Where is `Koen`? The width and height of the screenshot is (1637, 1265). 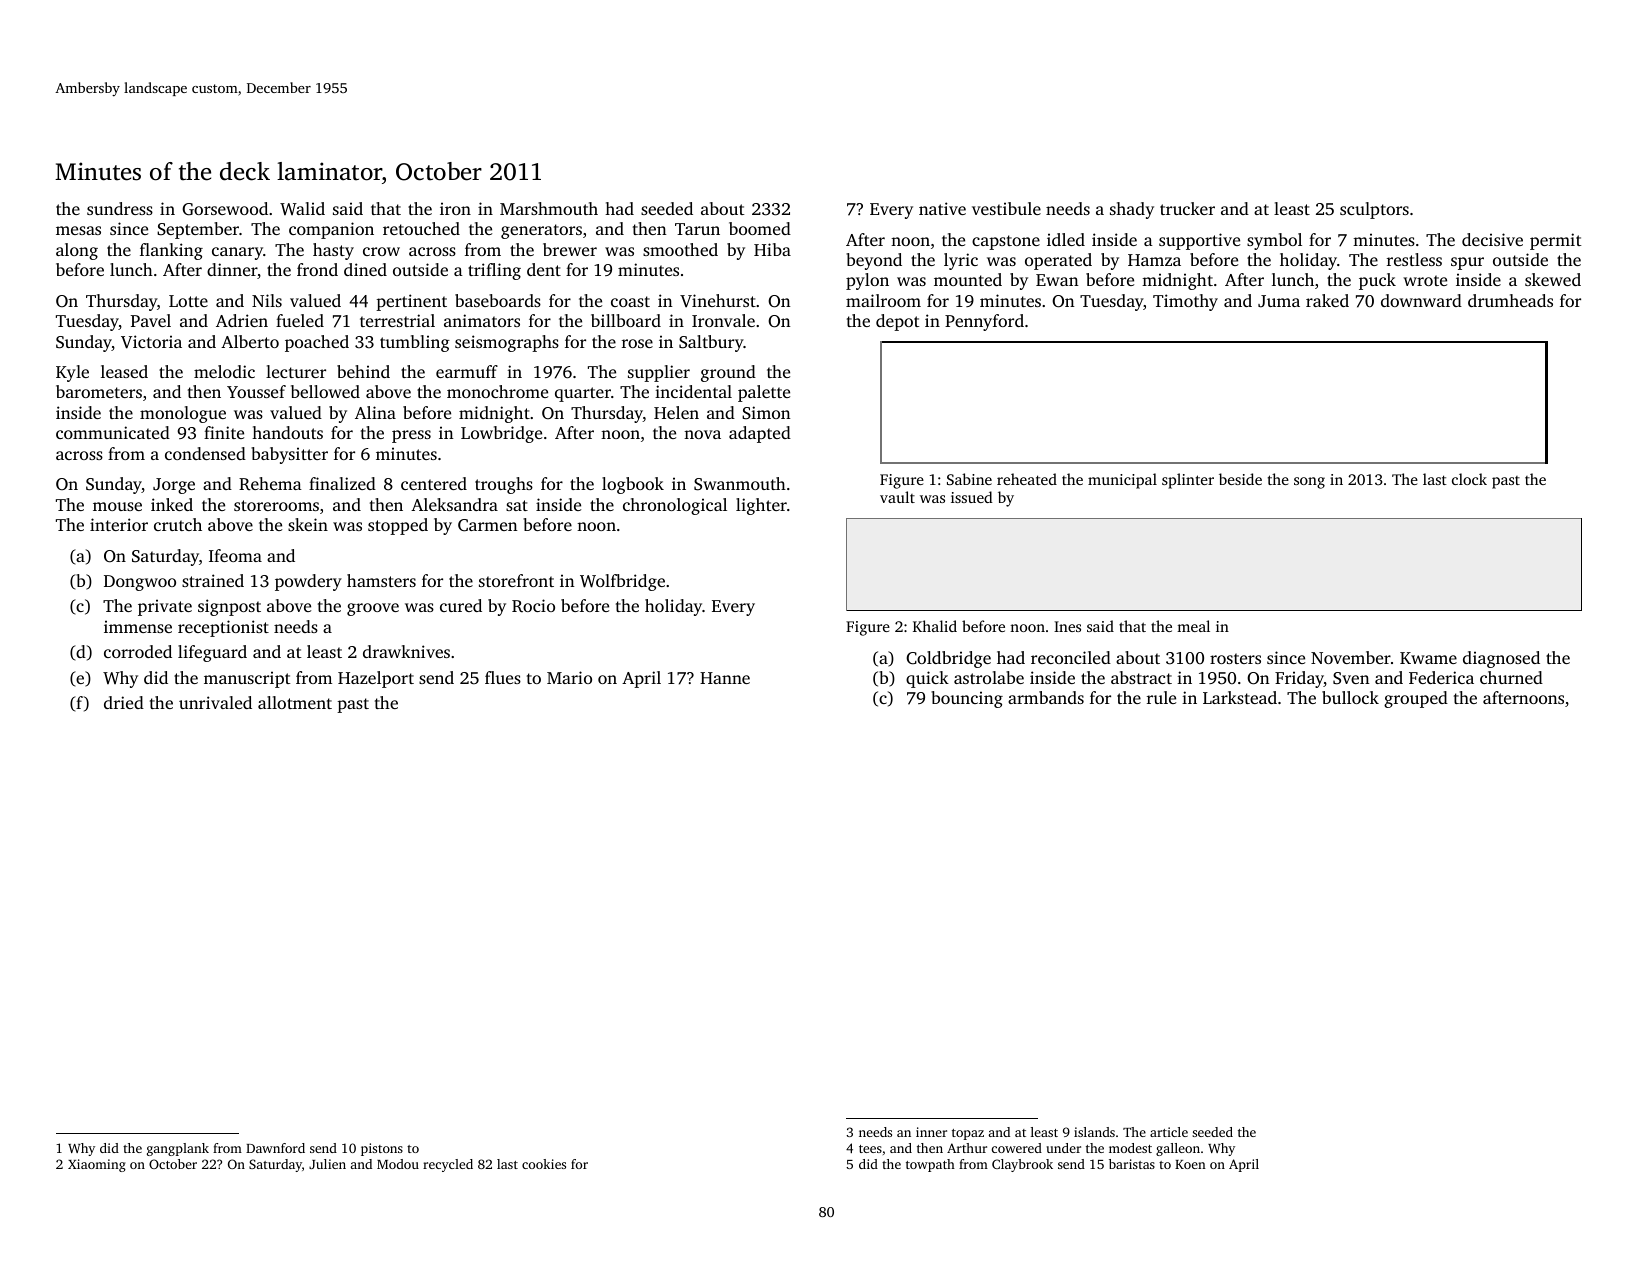 Koen is located at coordinates (1190, 1164).
